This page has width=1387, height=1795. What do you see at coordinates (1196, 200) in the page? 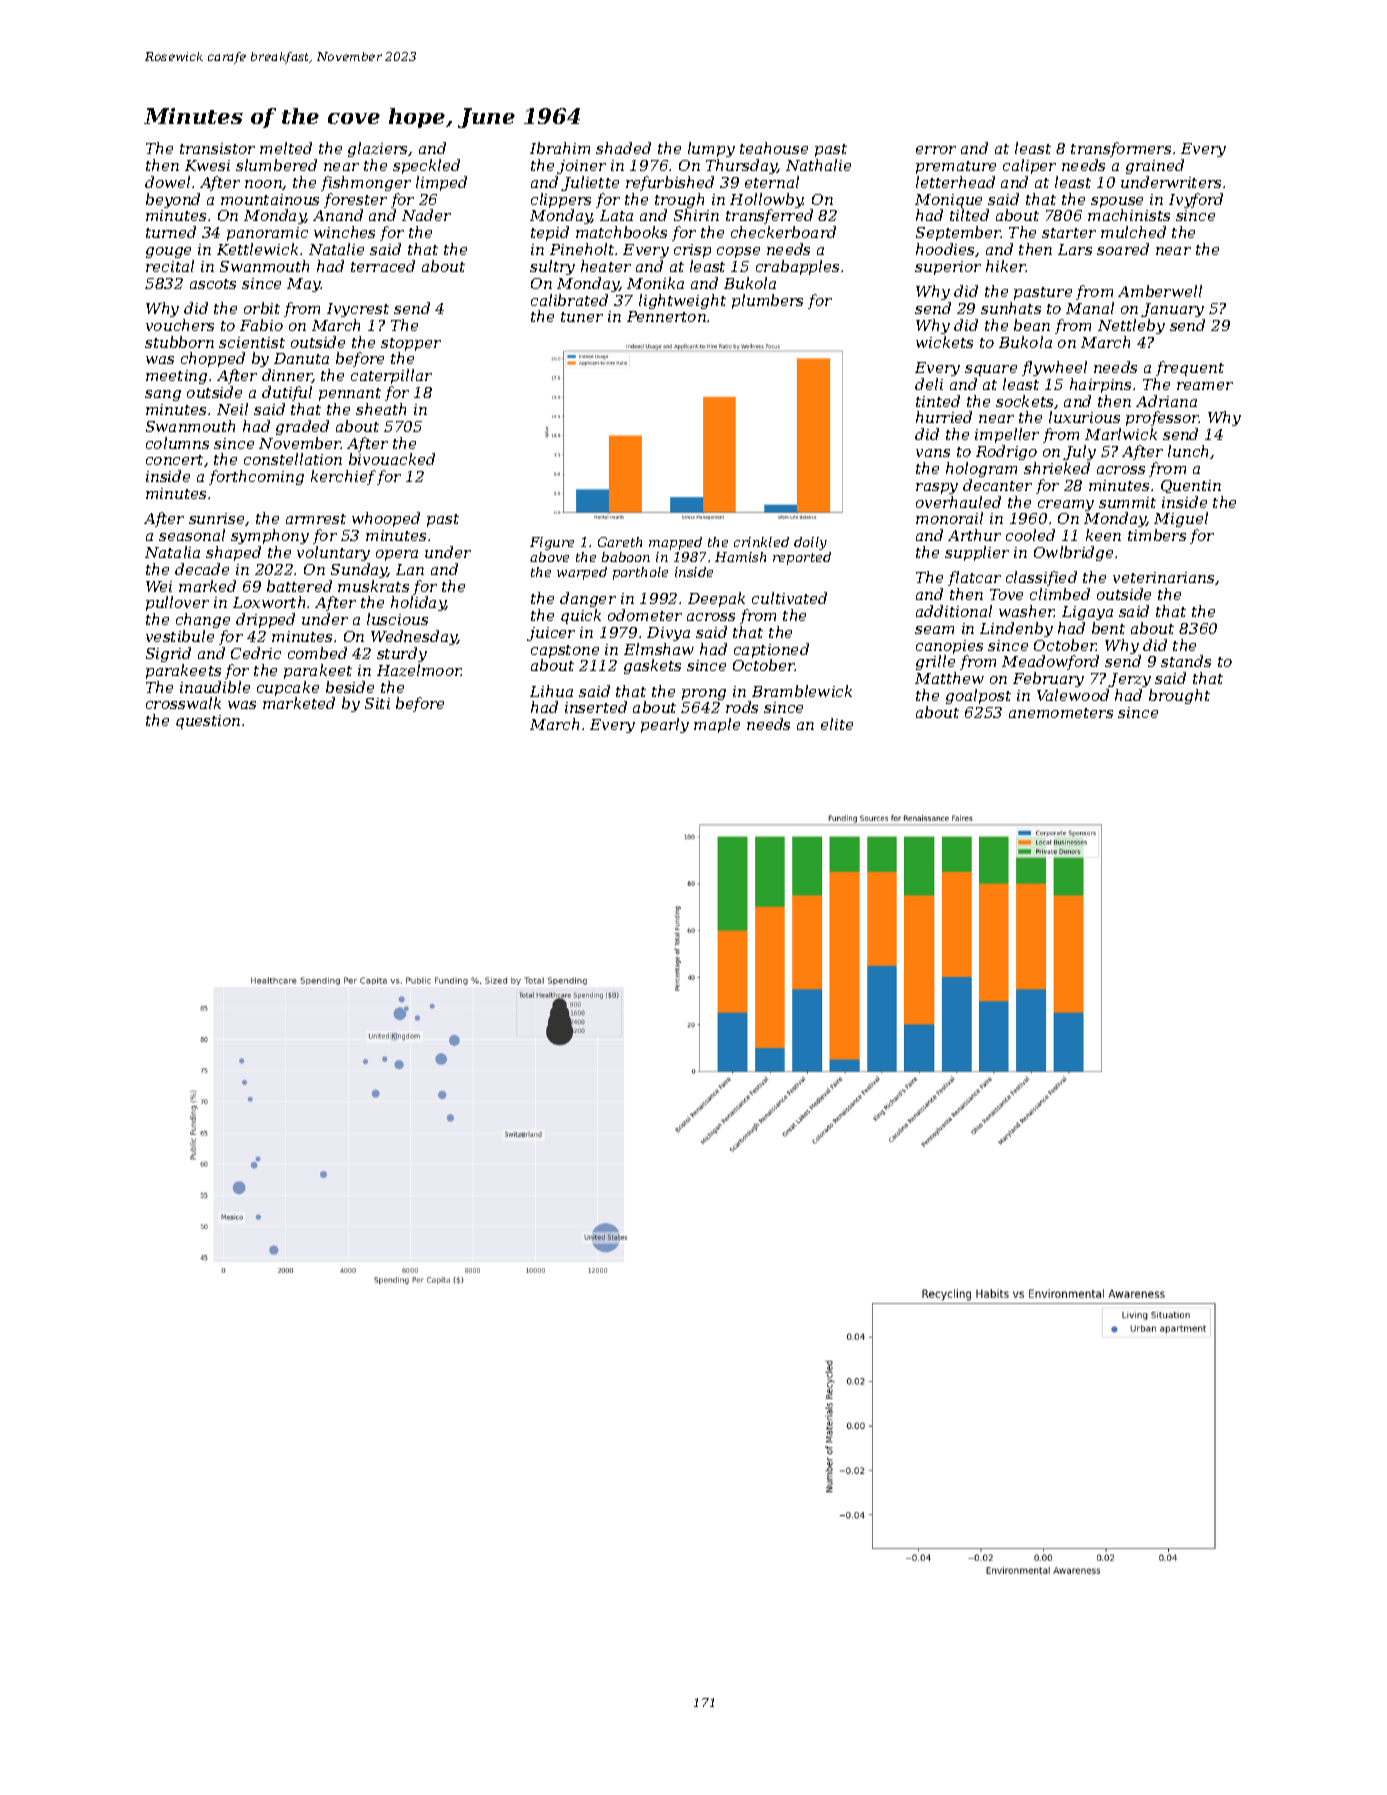
I see `Ivyford` at bounding box center [1196, 200].
